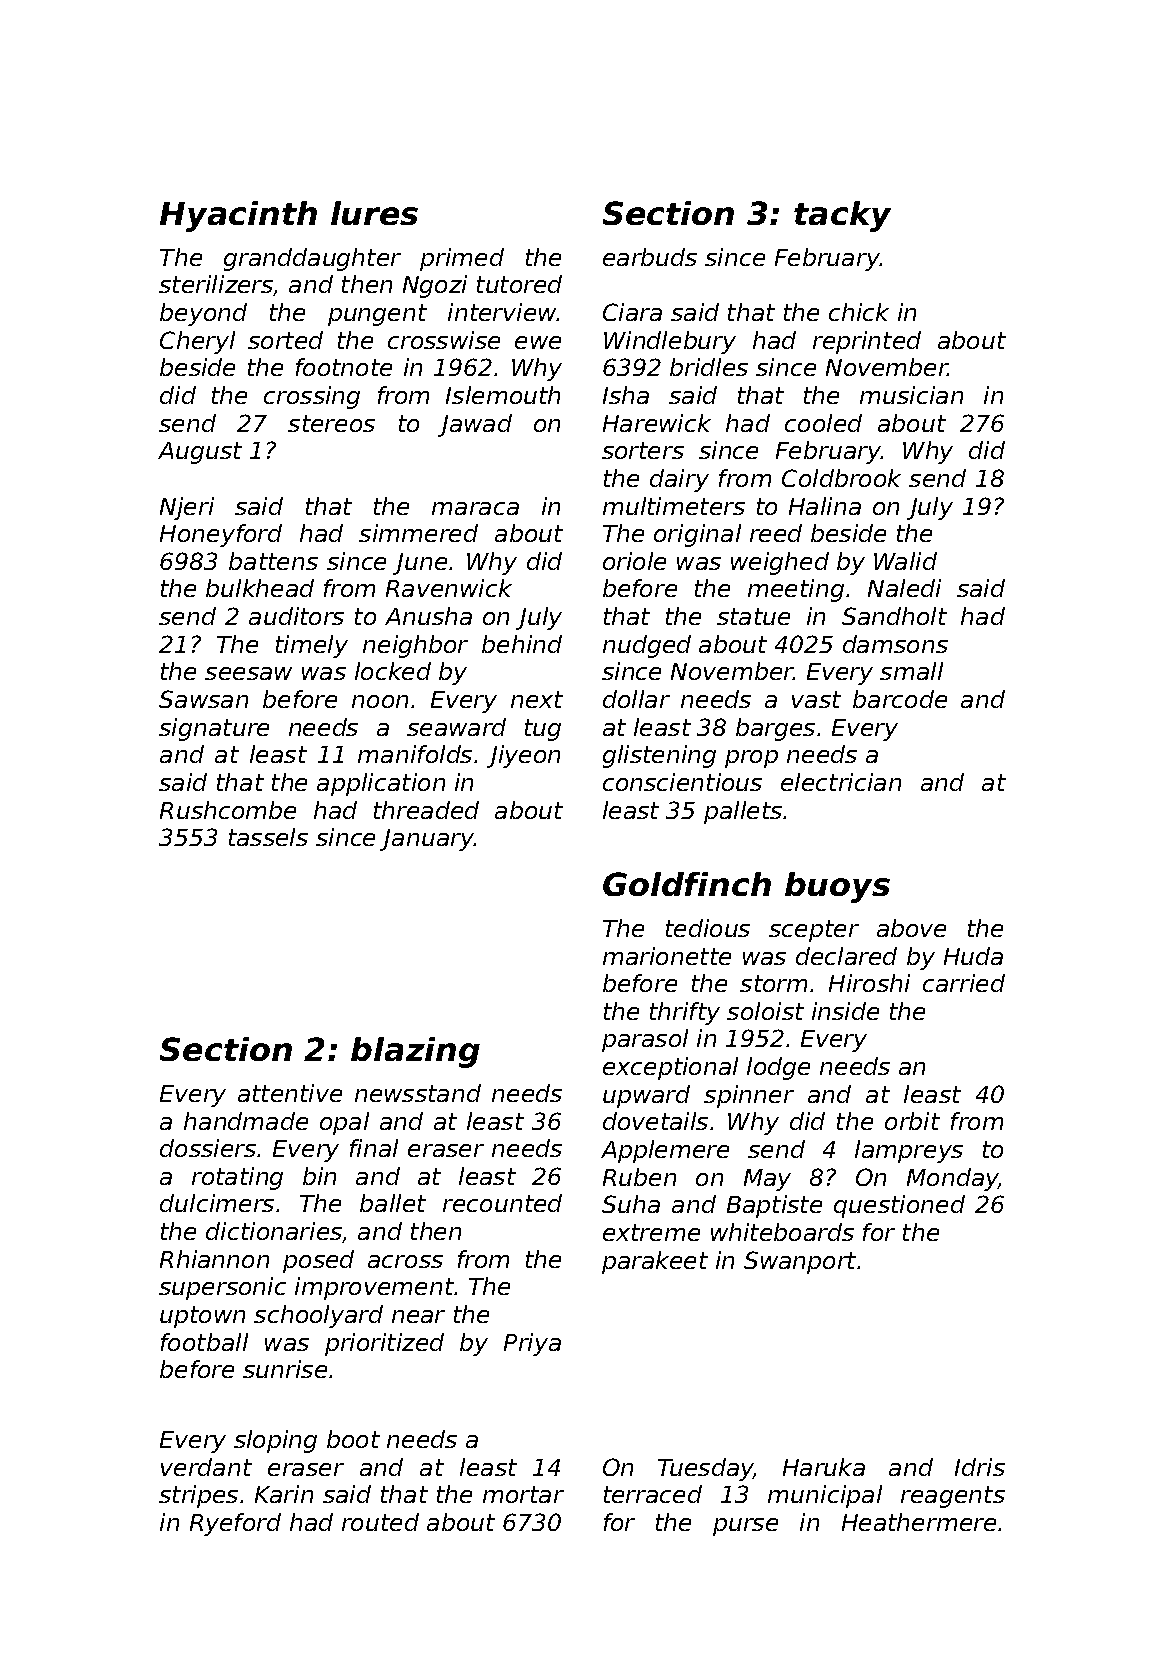 This page has width=1165, height=1654. I want to click on granddaughter, so click(312, 259).
